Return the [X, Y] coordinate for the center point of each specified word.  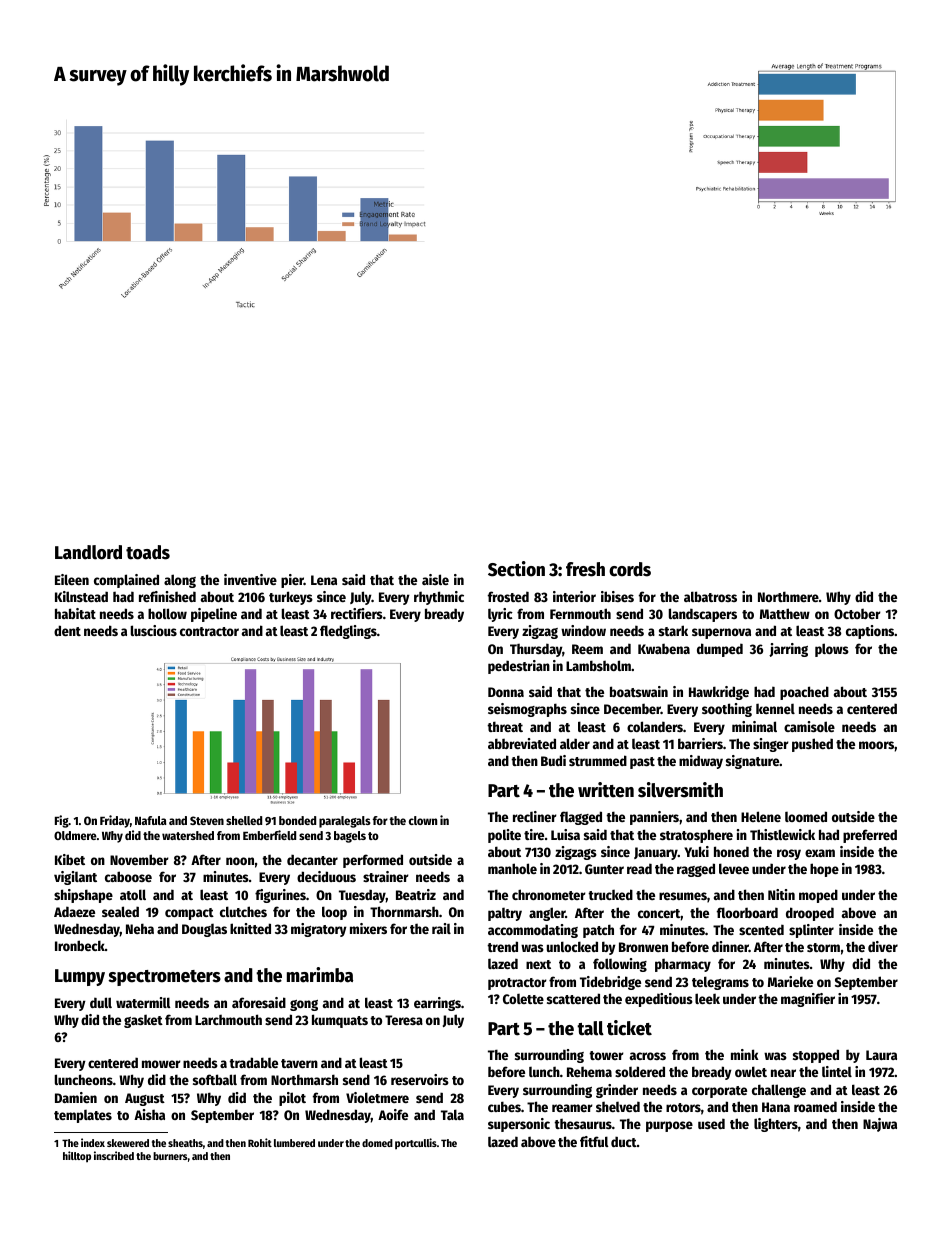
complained [126, 581]
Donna [506, 692]
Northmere [788, 596]
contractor [209, 631]
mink [745, 1054]
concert [659, 913]
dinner [730, 946]
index [93, 1142]
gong [304, 1005]
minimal [754, 726]
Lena [324, 580]
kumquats [340, 1021]
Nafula [150, 820]
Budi [553, 760]
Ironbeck [80, 945]
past [642, 763]
